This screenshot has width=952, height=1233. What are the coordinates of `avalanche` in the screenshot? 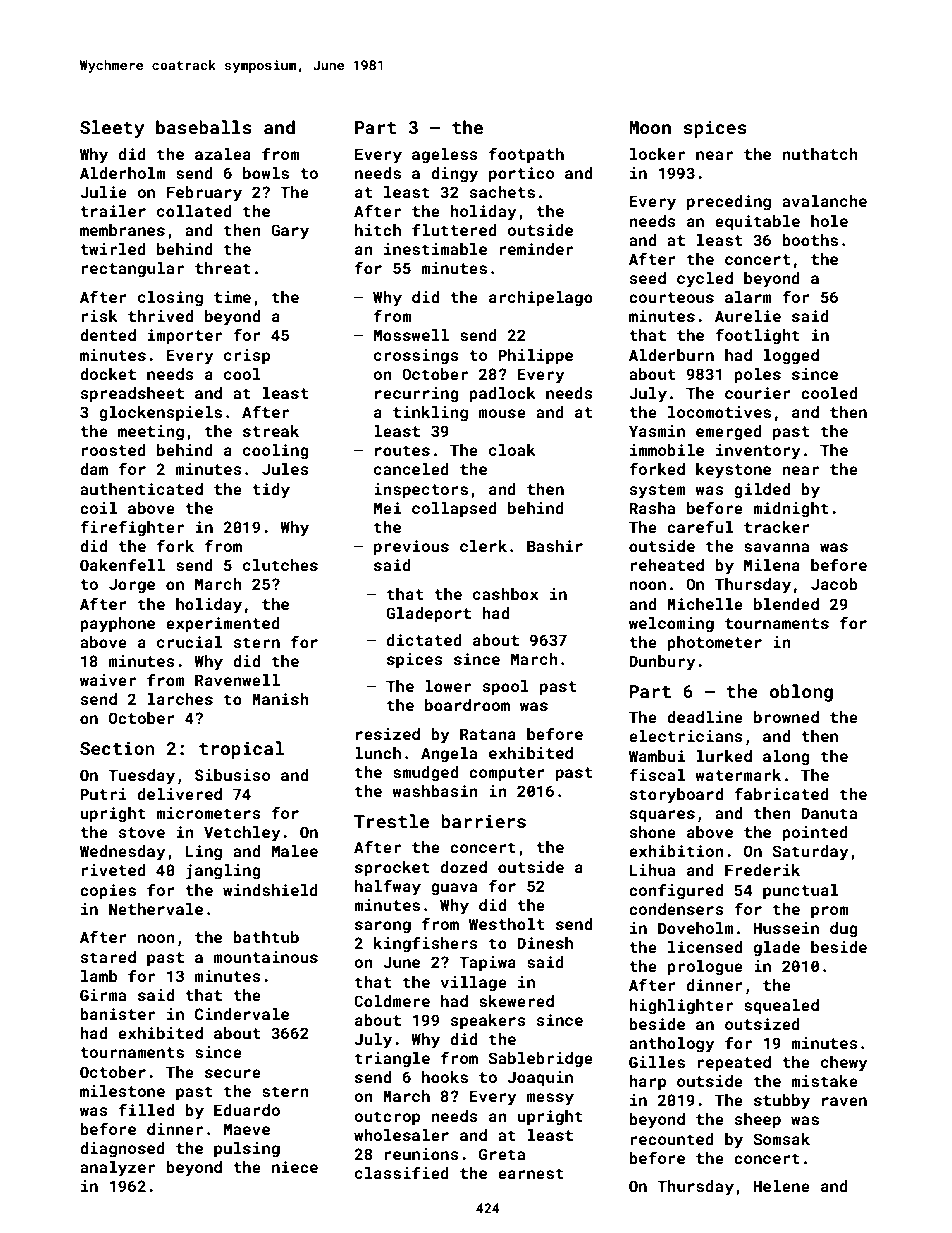 It's located at (824, 201).
